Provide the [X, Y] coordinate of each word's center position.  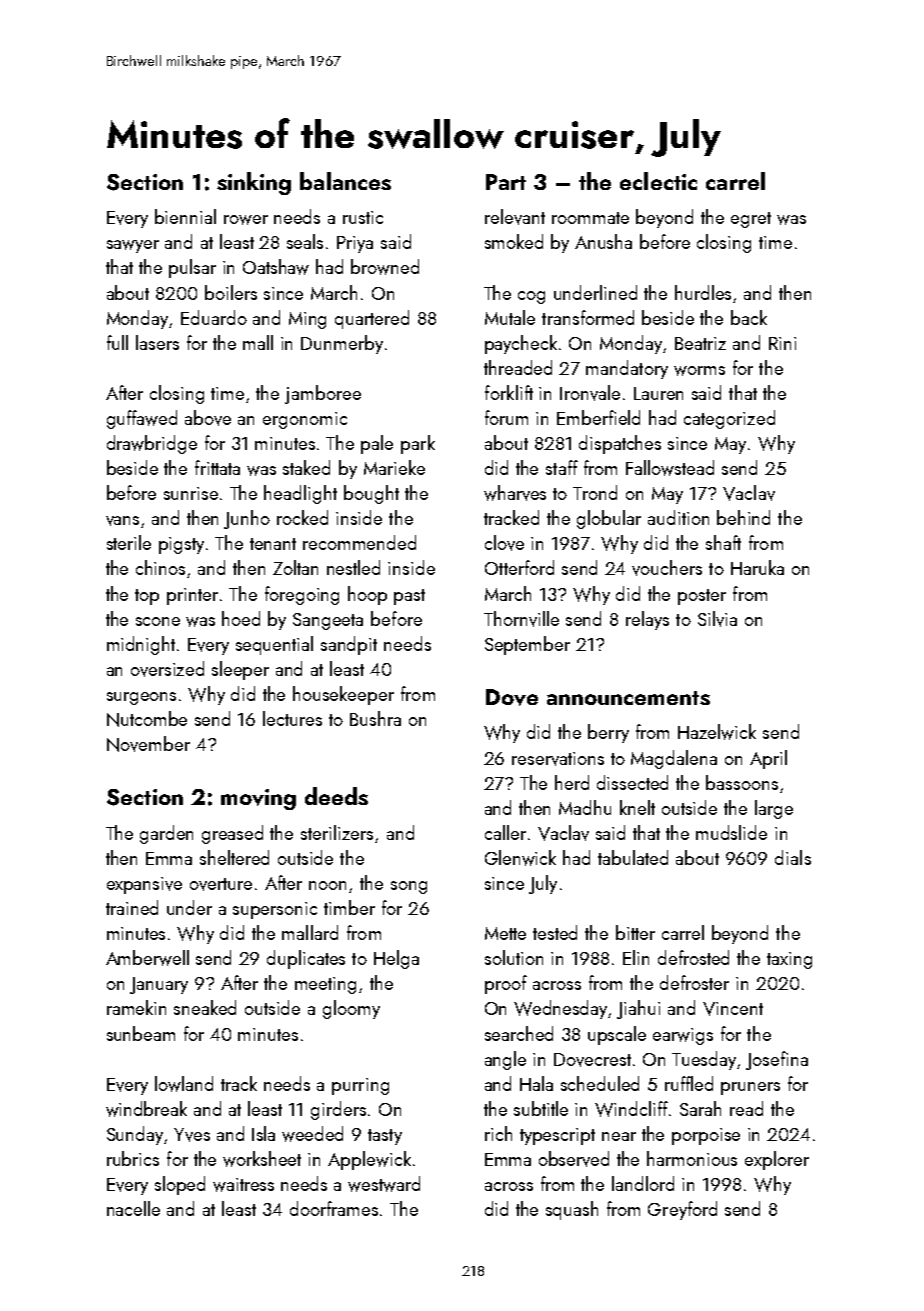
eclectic [658, 181]
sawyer [133, 246]
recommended [359, 542]
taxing [789, 960]
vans [122, 521]
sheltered [234, 857]
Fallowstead [670, 468]
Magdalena [674, 759]
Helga [396, 959]
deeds [336, 796]
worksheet [262, 1159]
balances [345, 181]
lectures [292, 718]
